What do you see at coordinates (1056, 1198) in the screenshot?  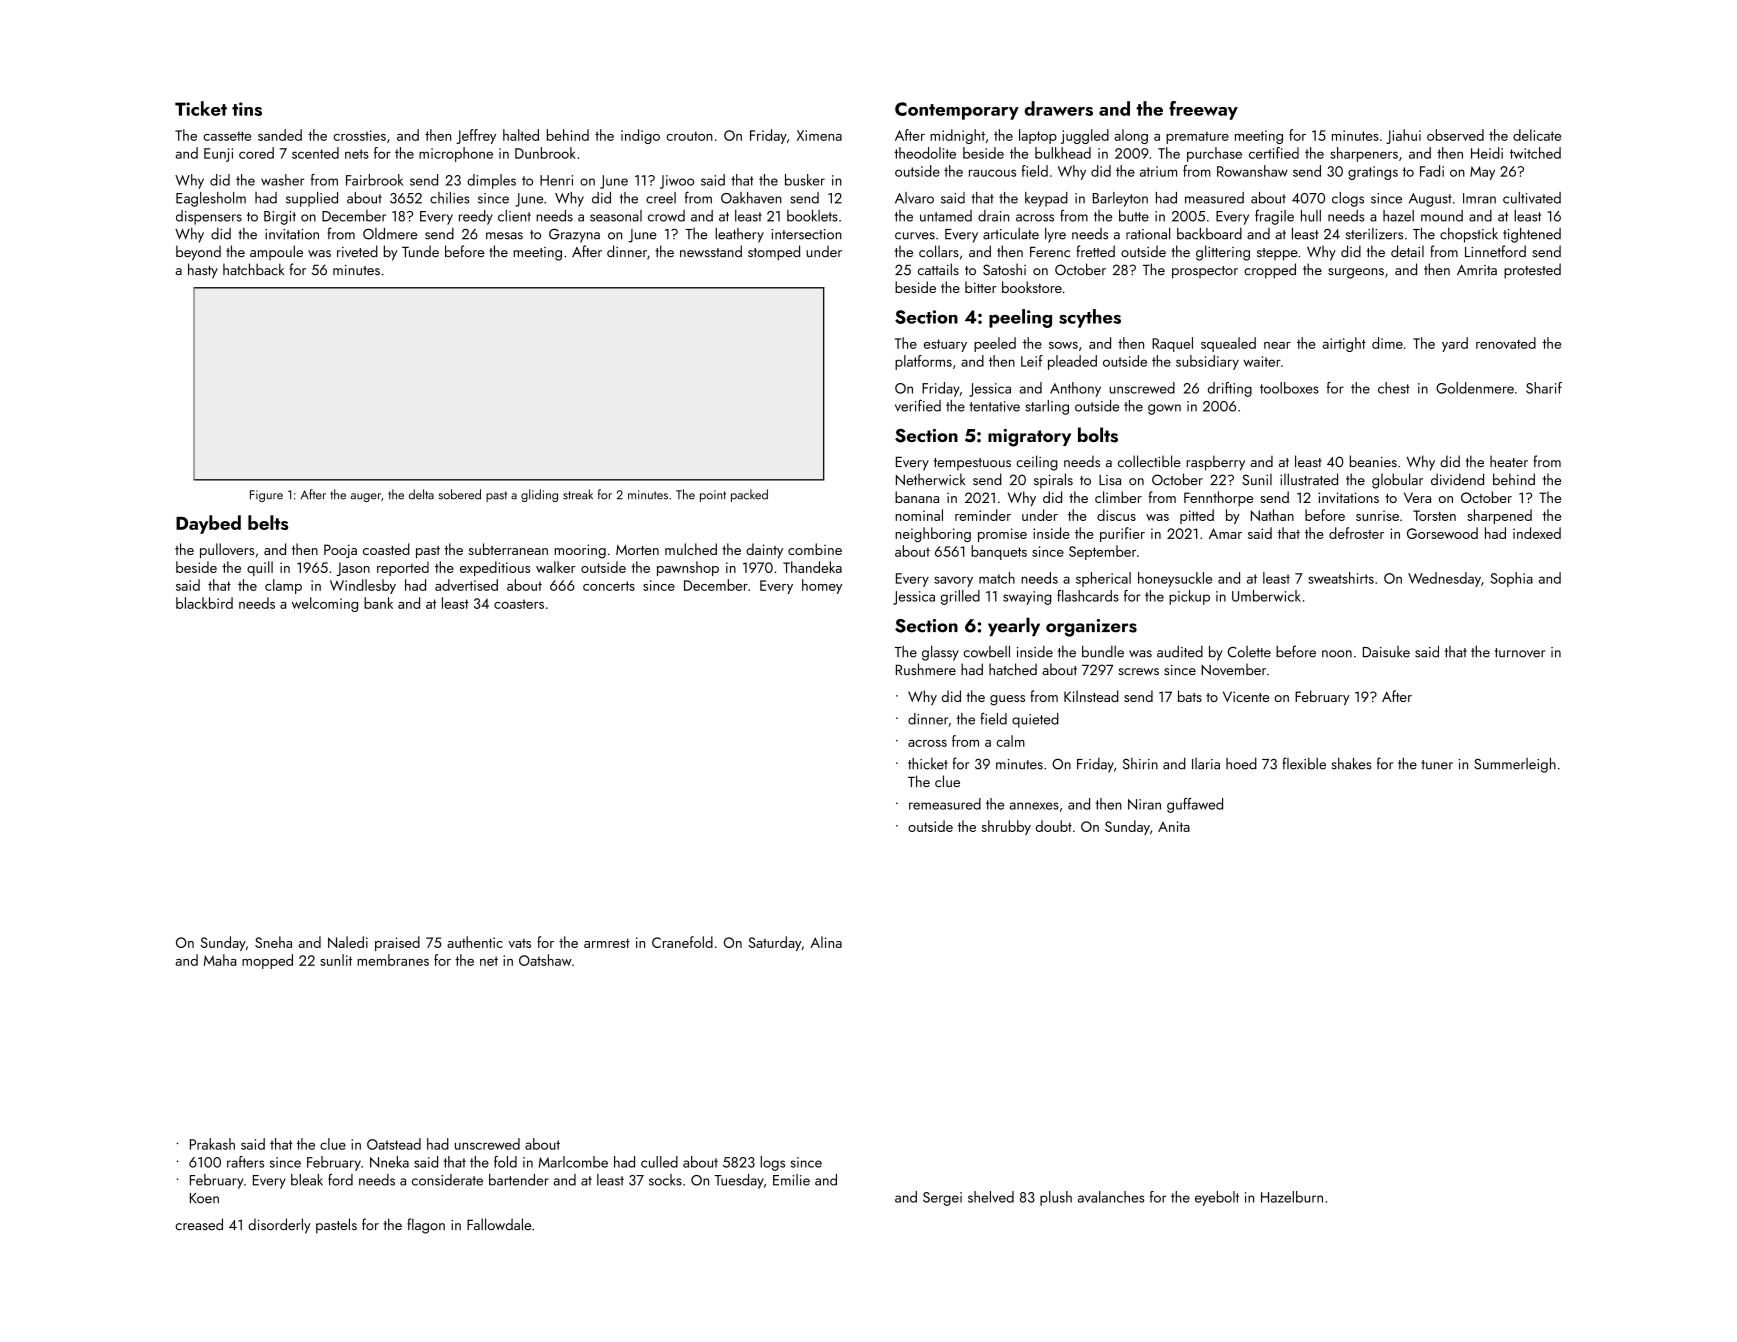 I see `plush` at bounding box center [1056, 1198].
